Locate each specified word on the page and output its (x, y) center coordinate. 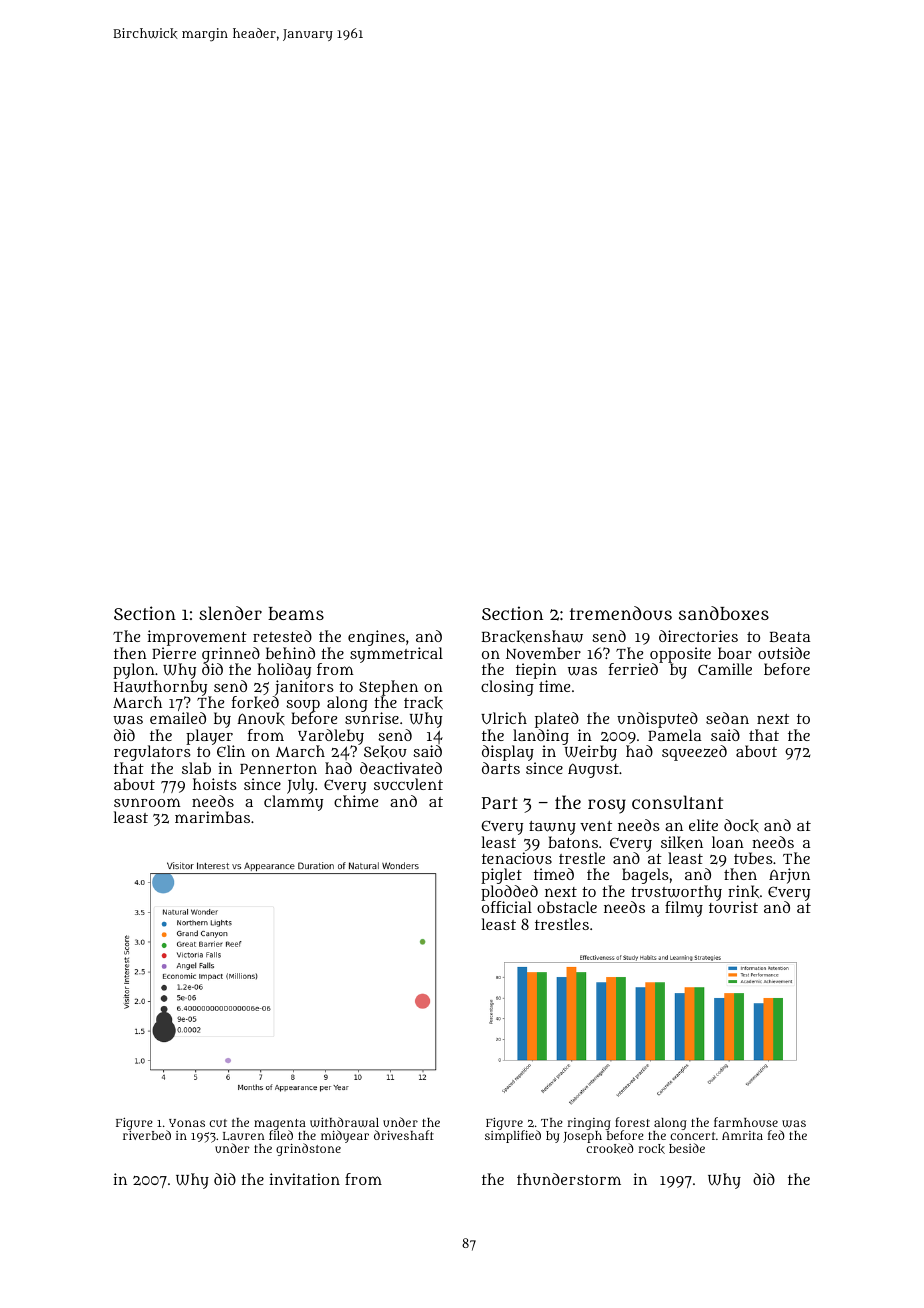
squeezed (694, 753)
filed (281, 1135)
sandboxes (724, 613)
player (210, 737)
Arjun (789, 876)
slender (230, 613)
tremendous (621, 613)
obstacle (567, 907)
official (507, 907)
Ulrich (504, 718)
